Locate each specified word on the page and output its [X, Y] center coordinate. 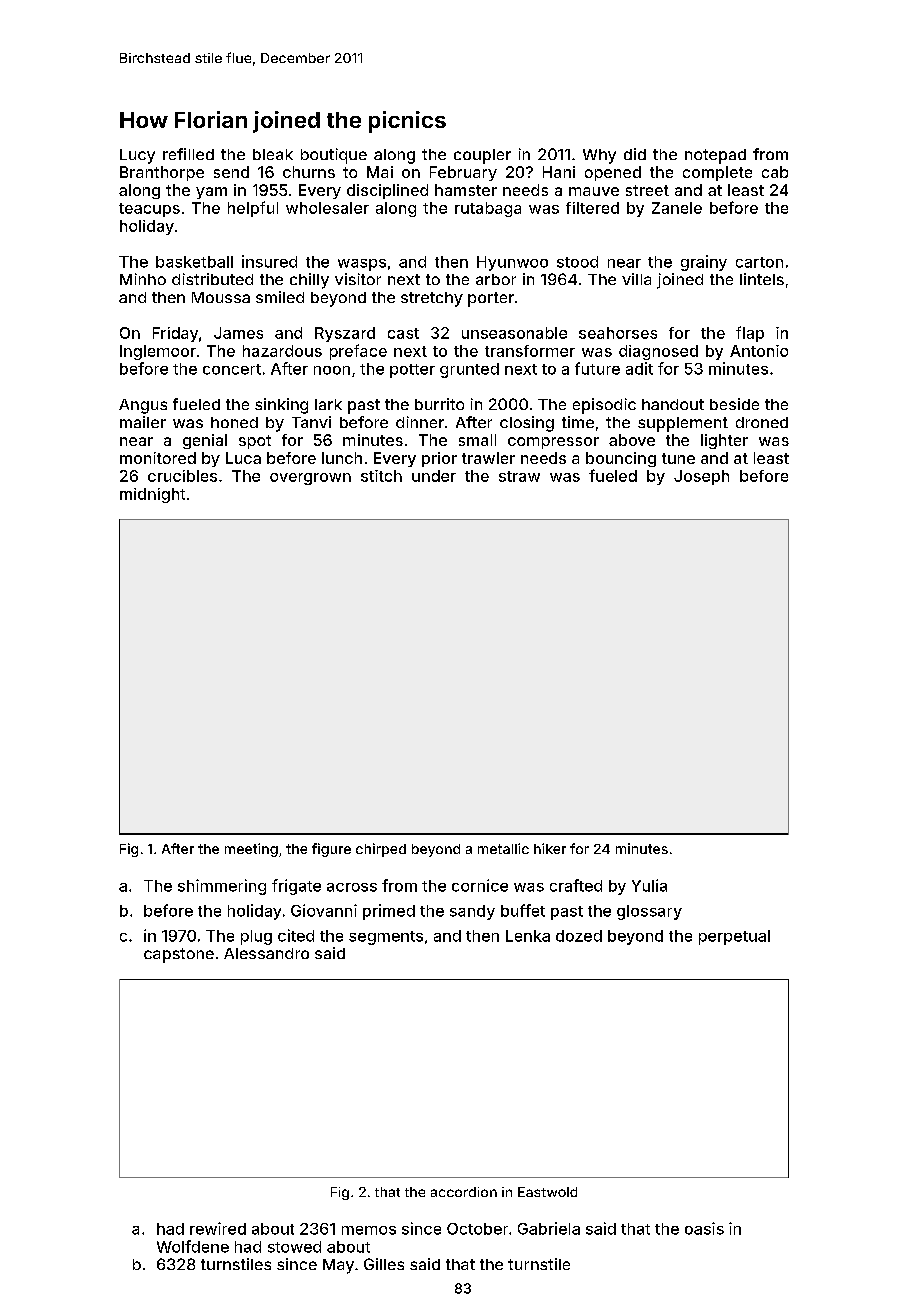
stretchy [432, 299]
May [338, 1266]
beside [734, 404]
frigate [296, 887]
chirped [381, 850]
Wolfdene [193, 1246]
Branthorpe [162, 173]
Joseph [701, 477]
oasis [704, 1228]
